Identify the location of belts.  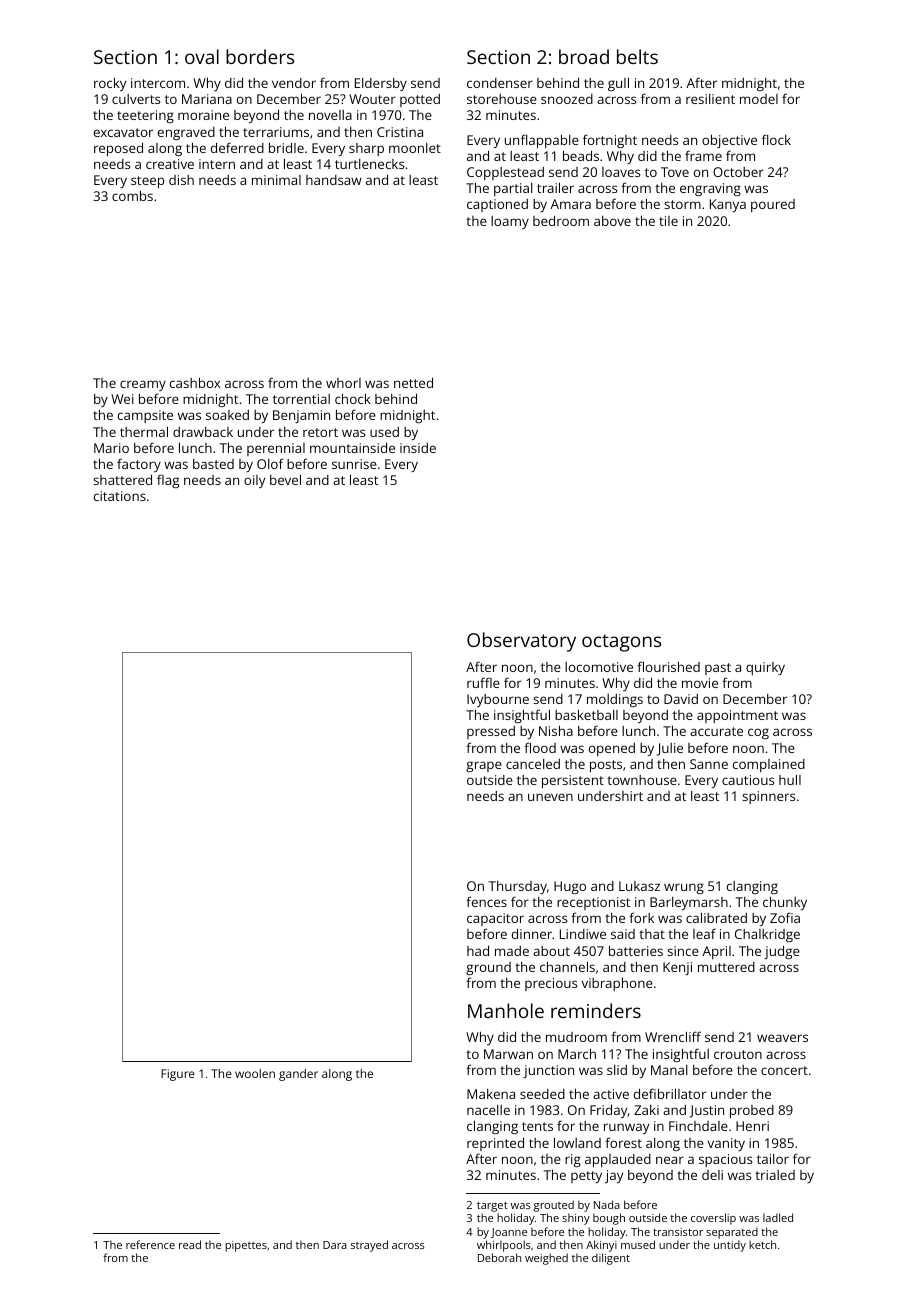
(637, 56).
